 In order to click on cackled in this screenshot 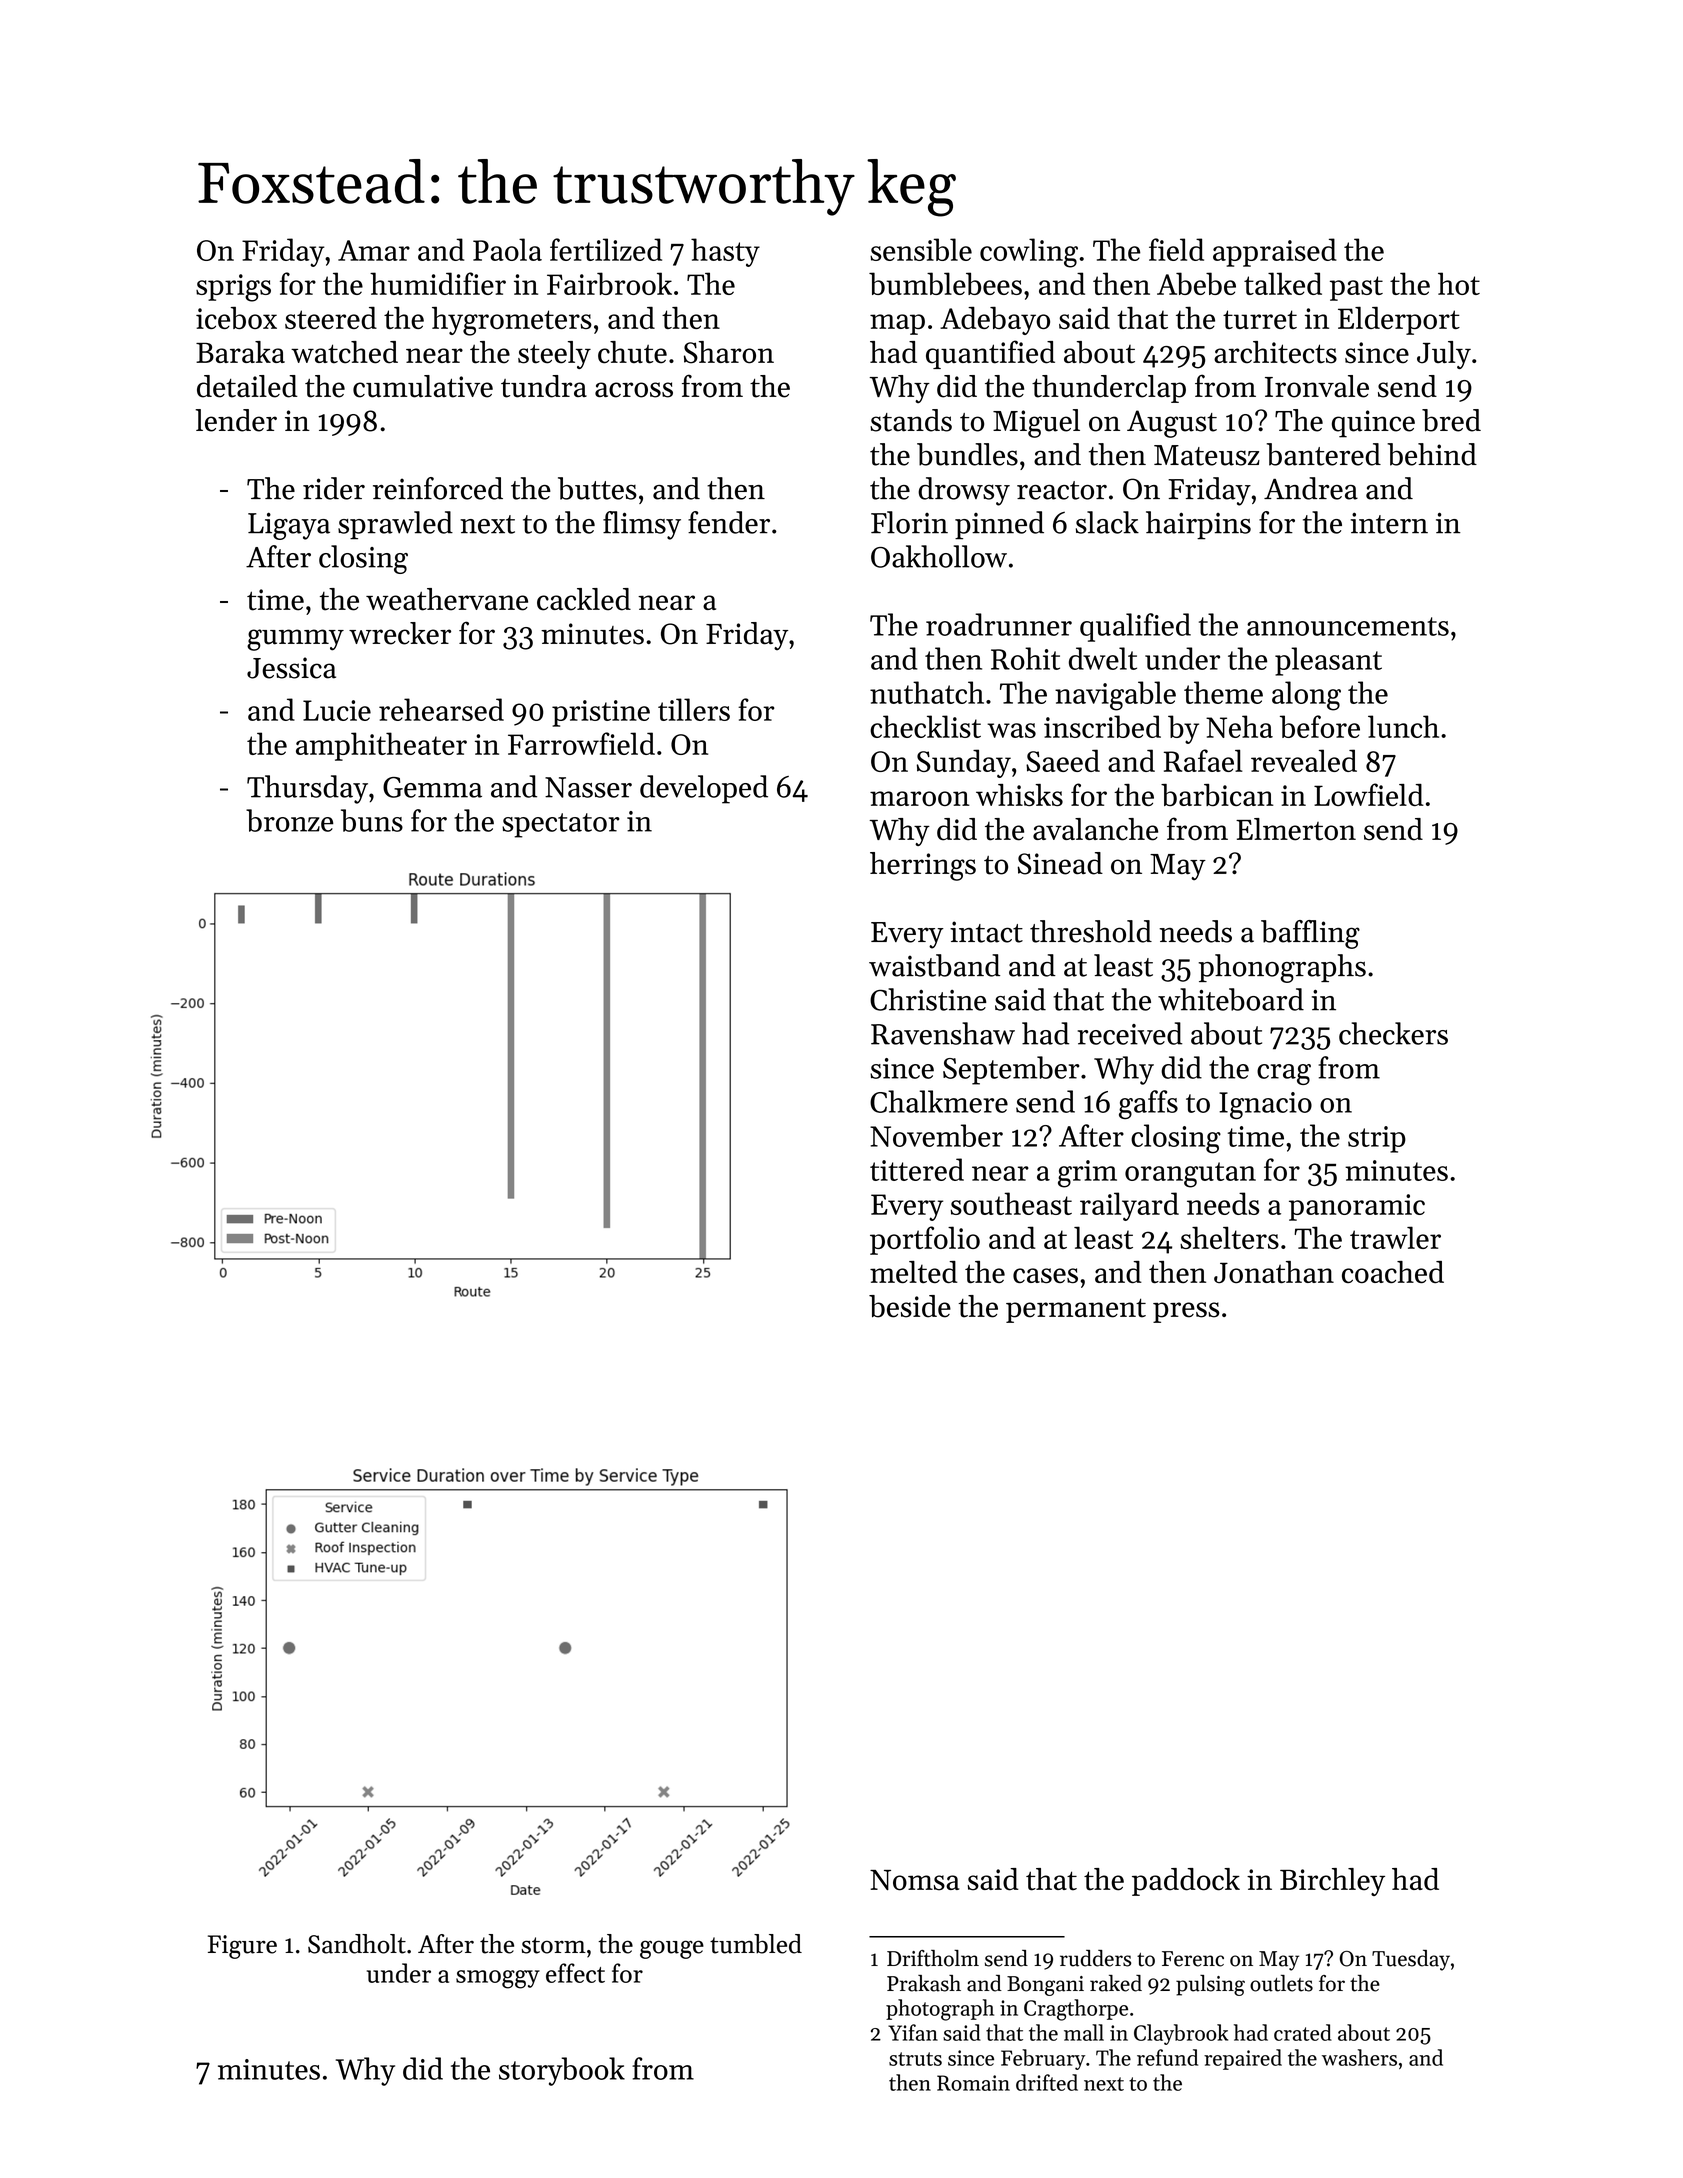, I will do `click(584, 599)`.
